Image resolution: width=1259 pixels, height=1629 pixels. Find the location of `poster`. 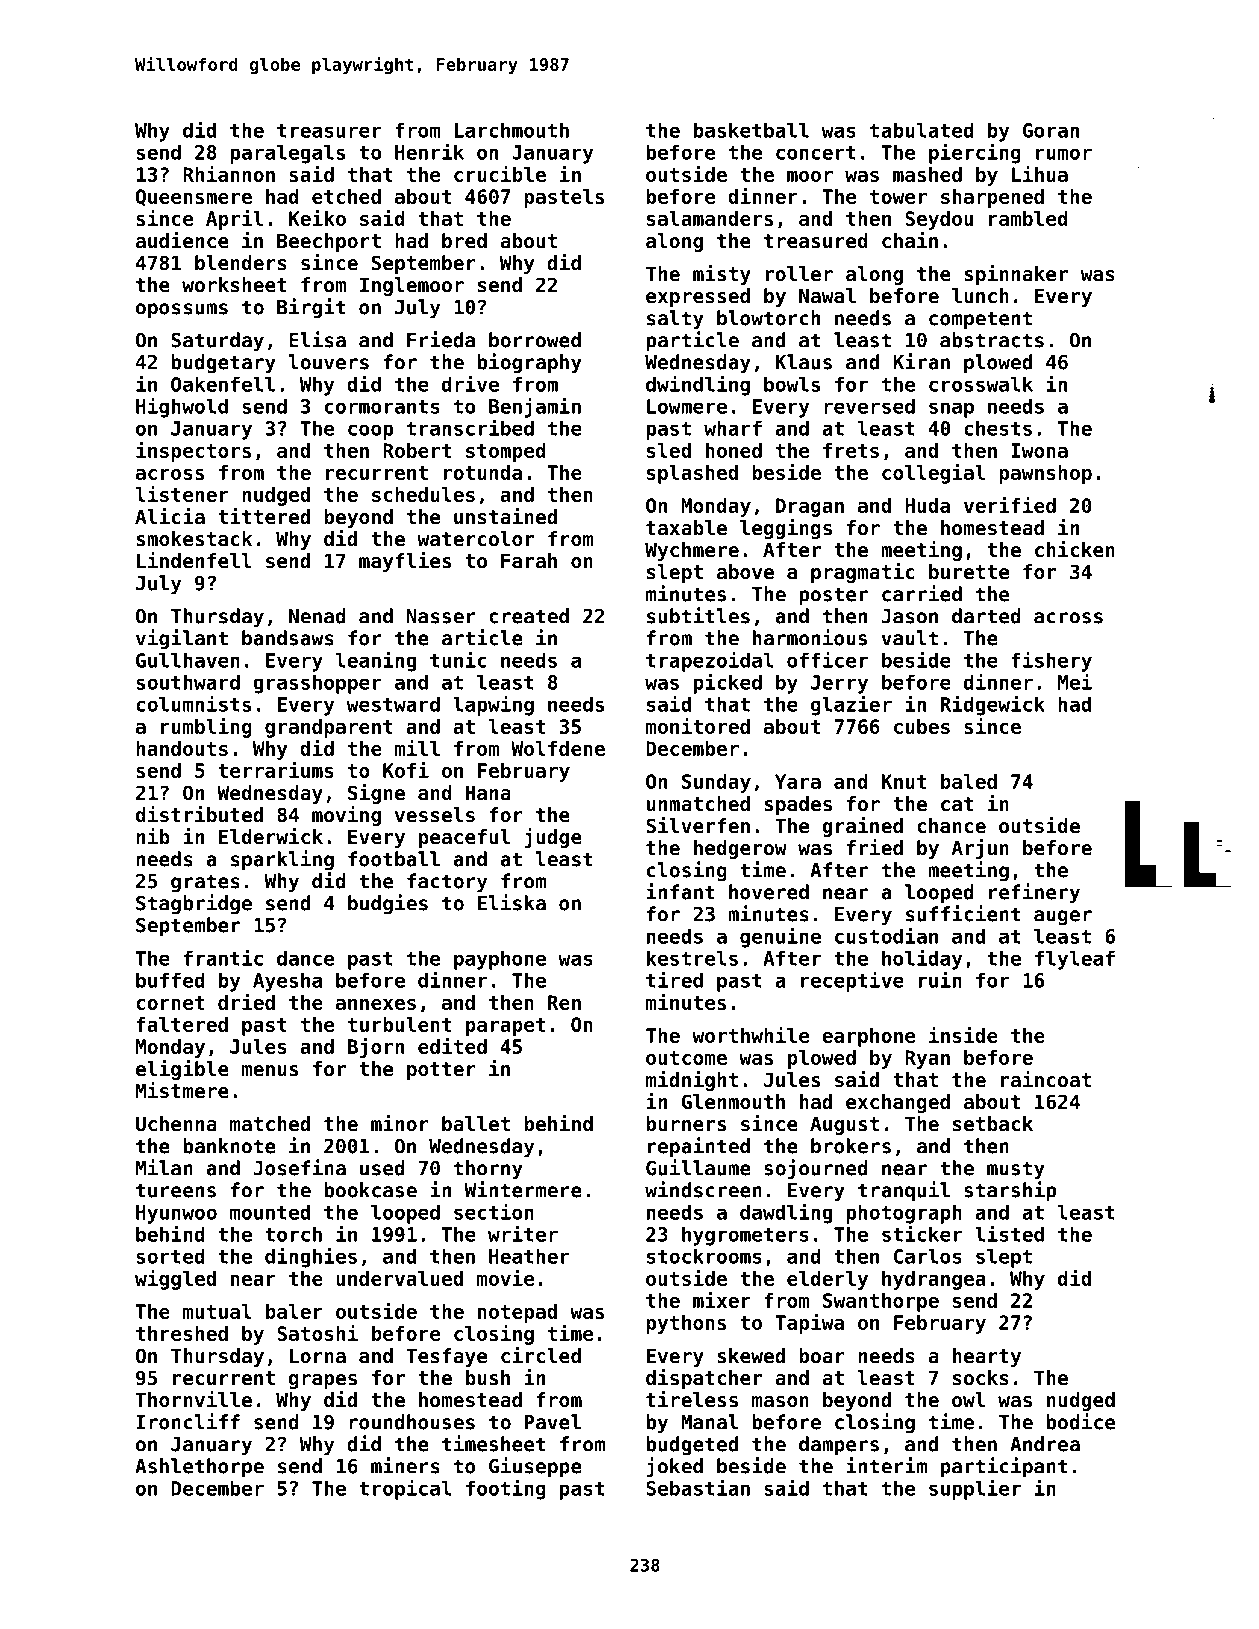

poster is located at coordinates (833, 596).
